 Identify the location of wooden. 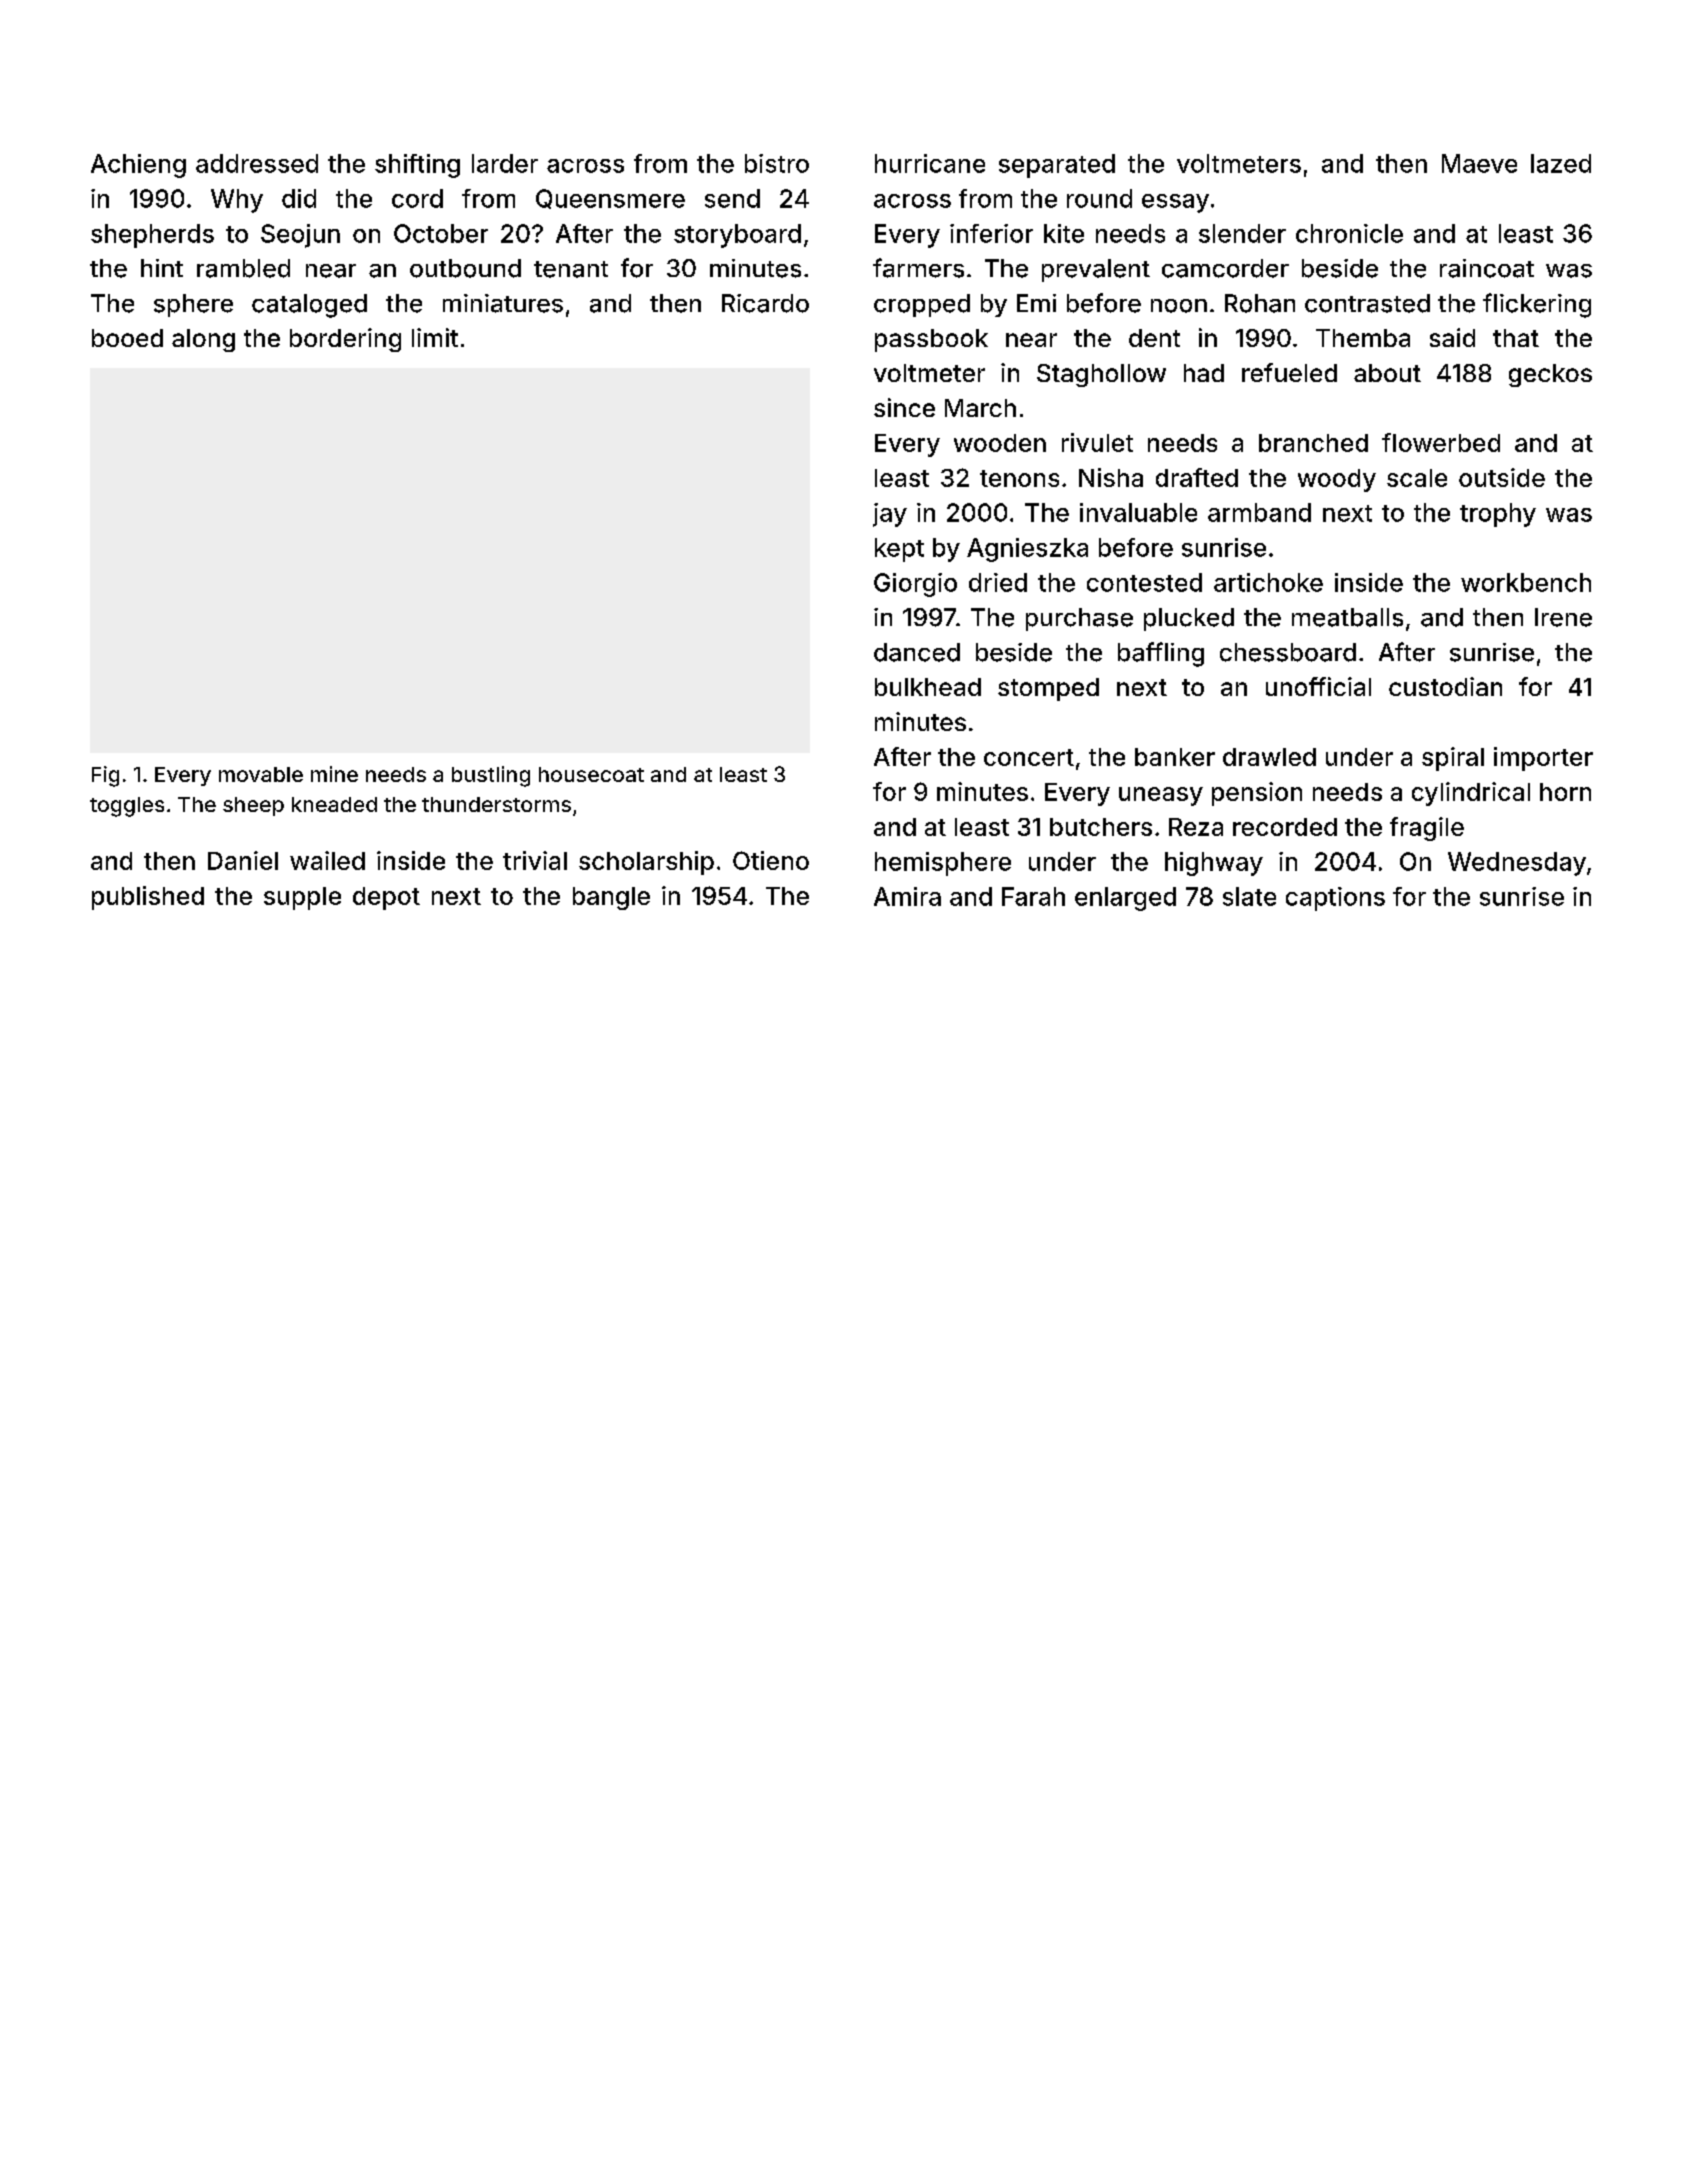
(1000, 443).
